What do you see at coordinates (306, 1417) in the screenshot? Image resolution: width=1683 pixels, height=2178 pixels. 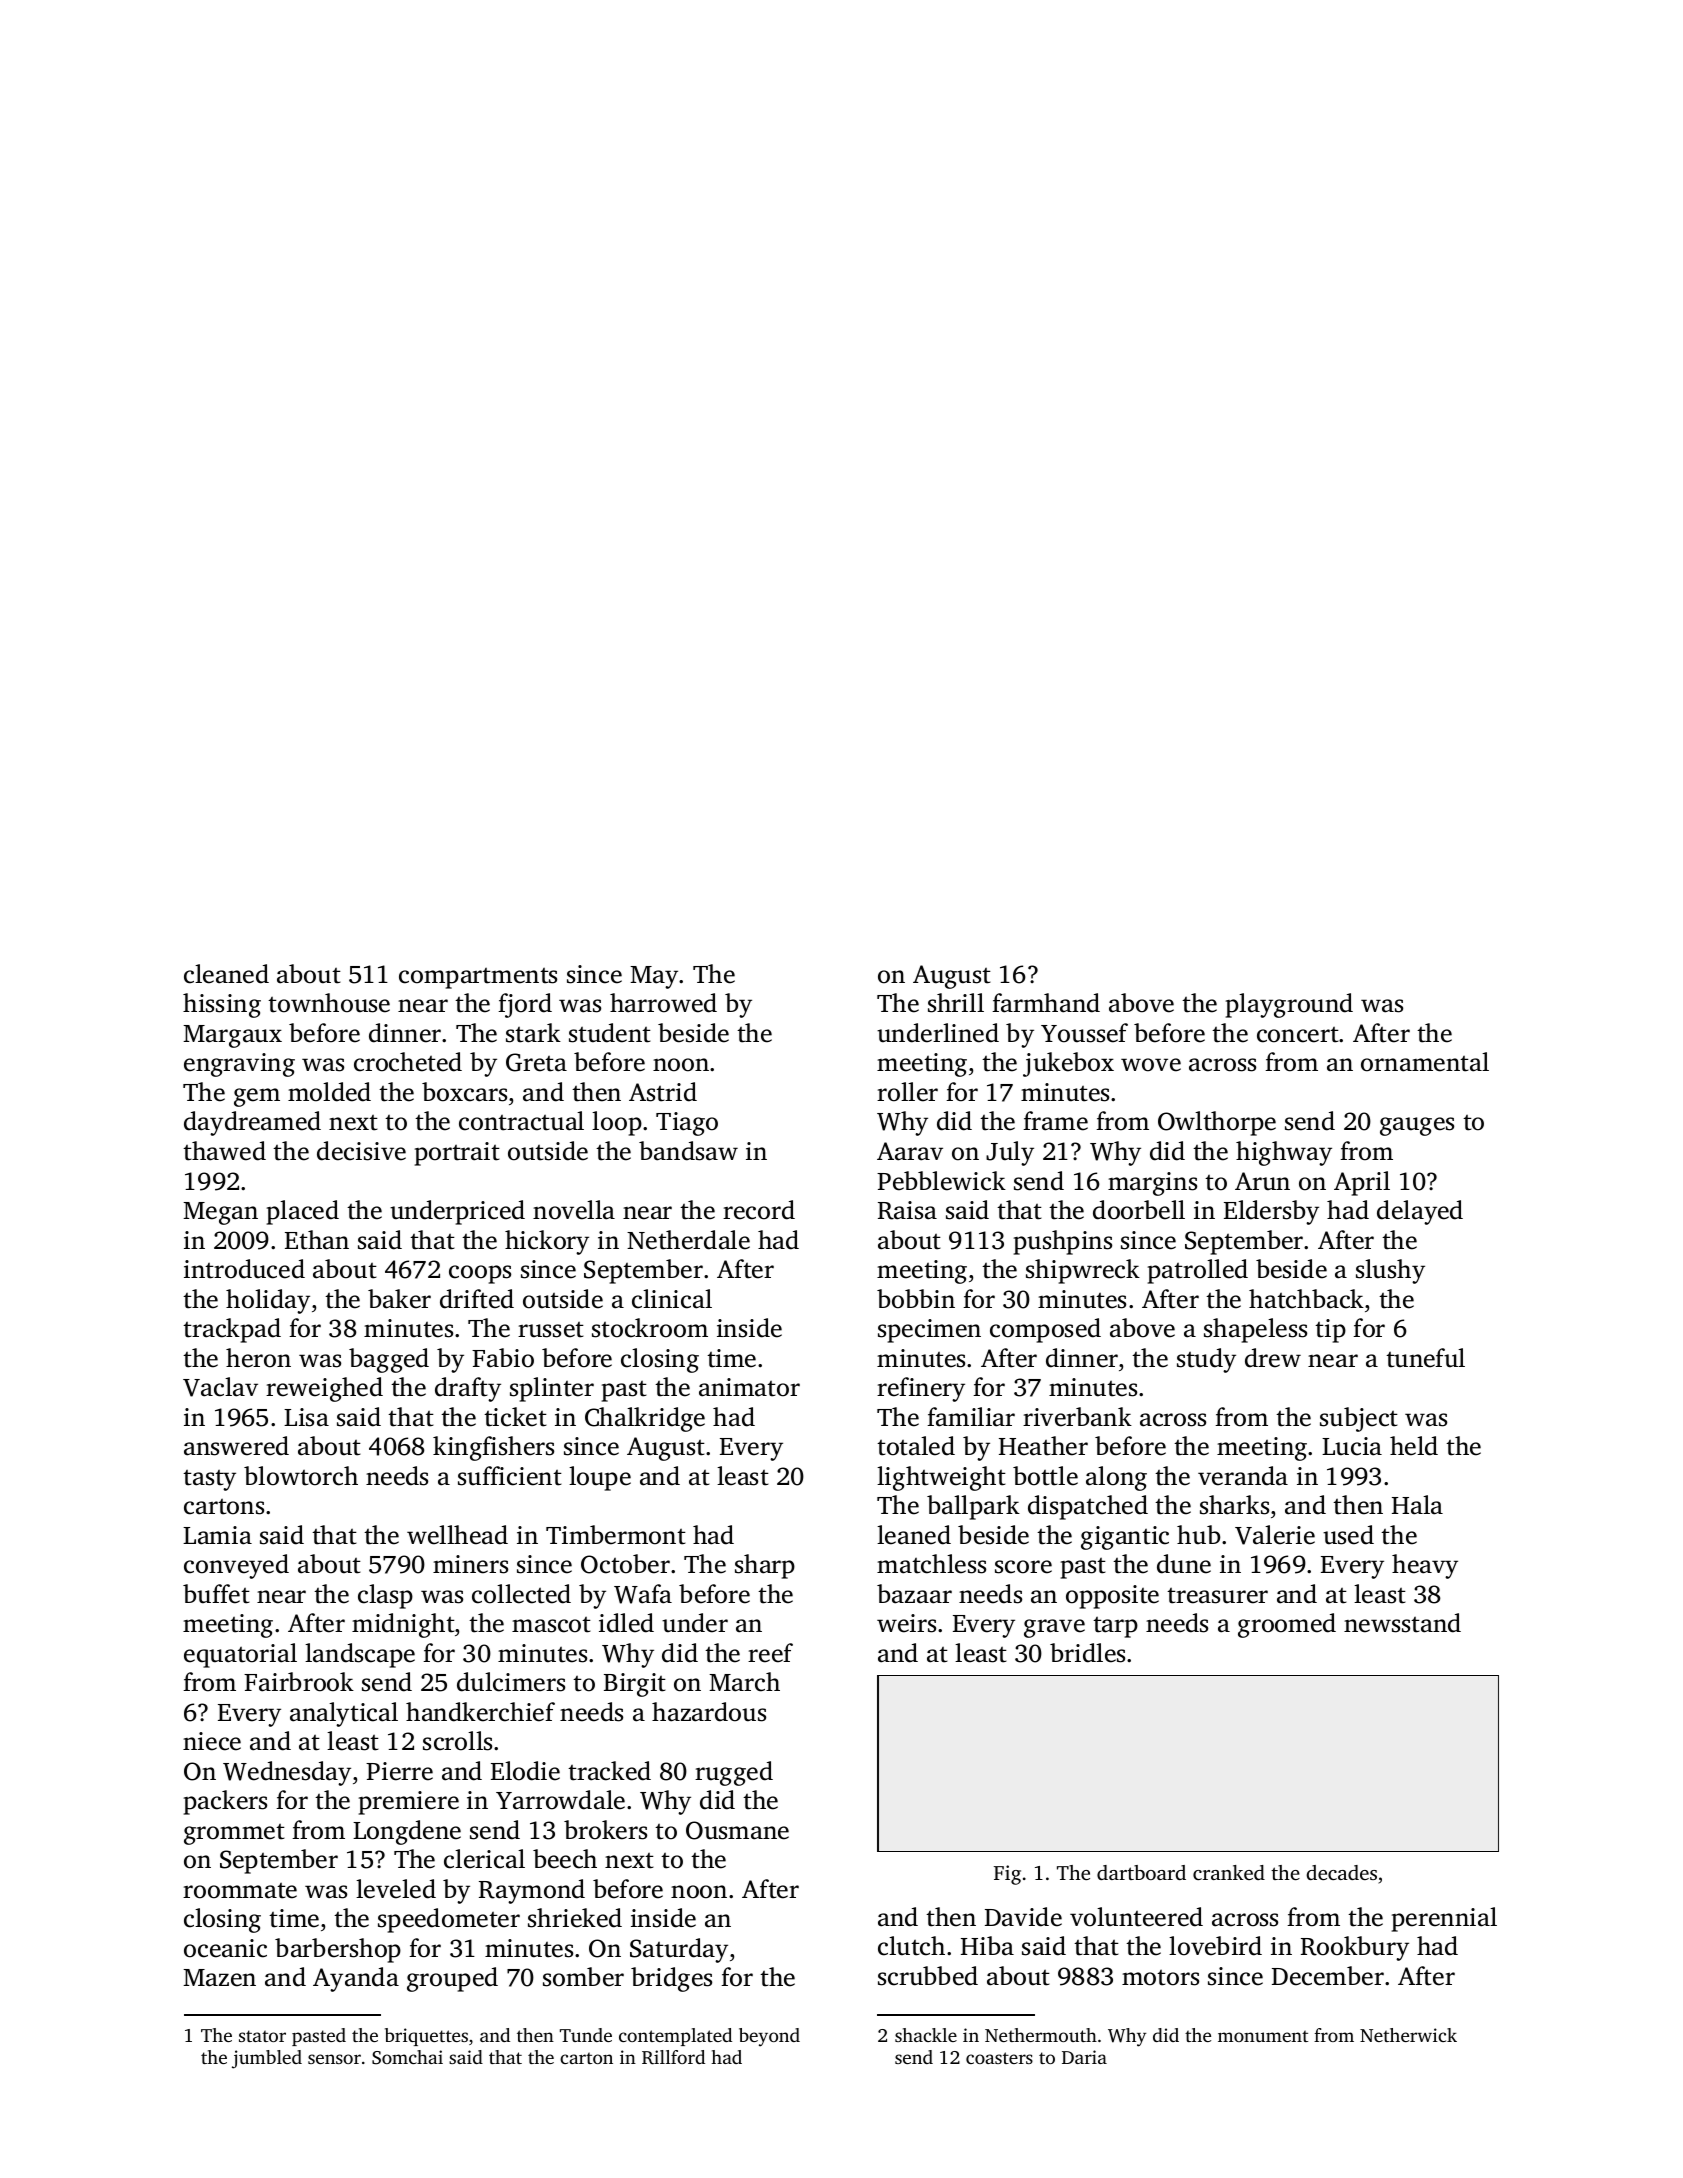 I see `Lisa` at bounding box center [306, 1417].
